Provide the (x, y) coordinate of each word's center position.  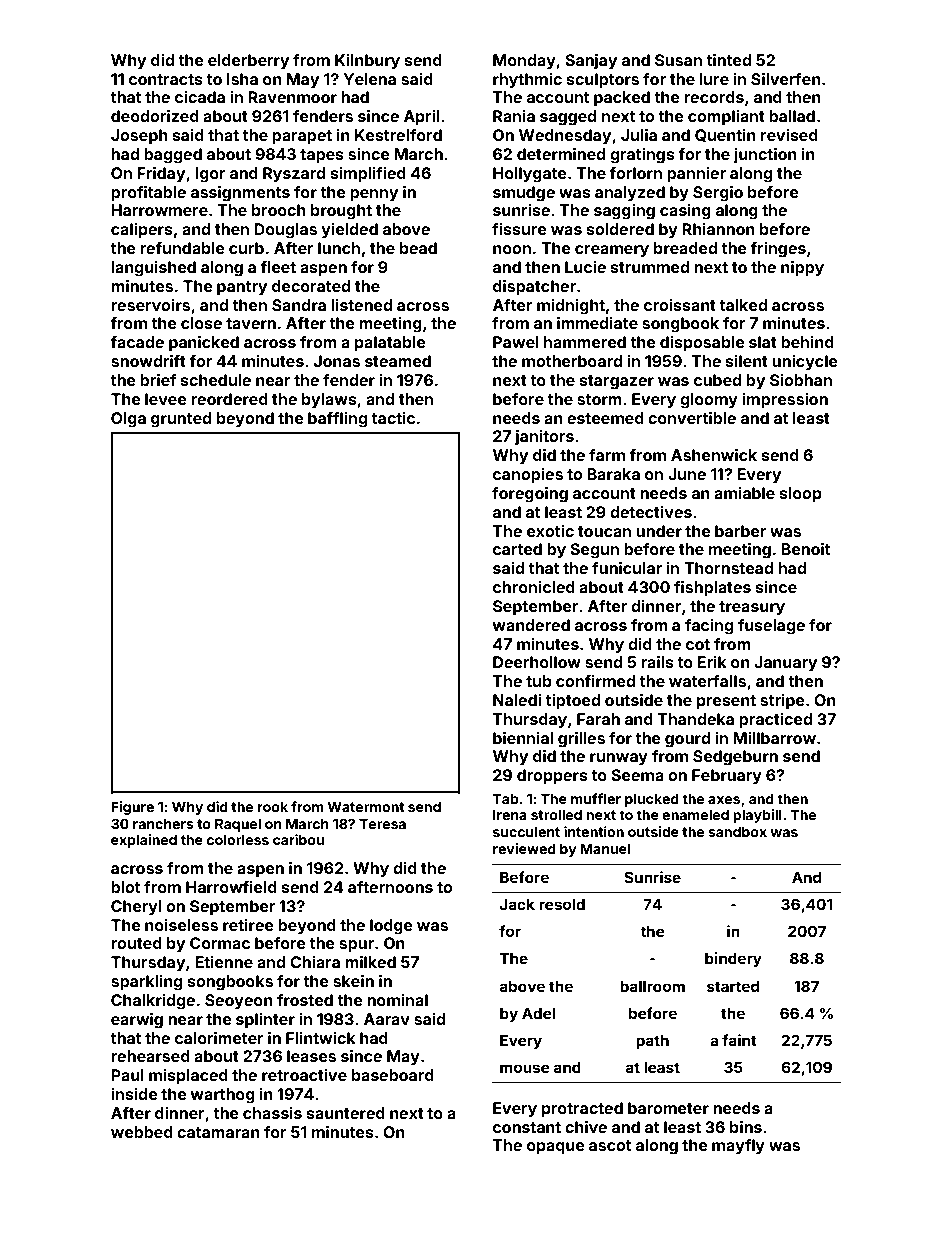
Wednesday (565, 137)
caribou (298, 839)
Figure (132, 808)
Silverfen (786, 79)
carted (517, 549)
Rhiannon (718, 229)
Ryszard (294, 175)
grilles (581, 740)
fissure (519, 229)
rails (657, 662)
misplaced (188, 1077)
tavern (251, 323)
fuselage (771, 627)
